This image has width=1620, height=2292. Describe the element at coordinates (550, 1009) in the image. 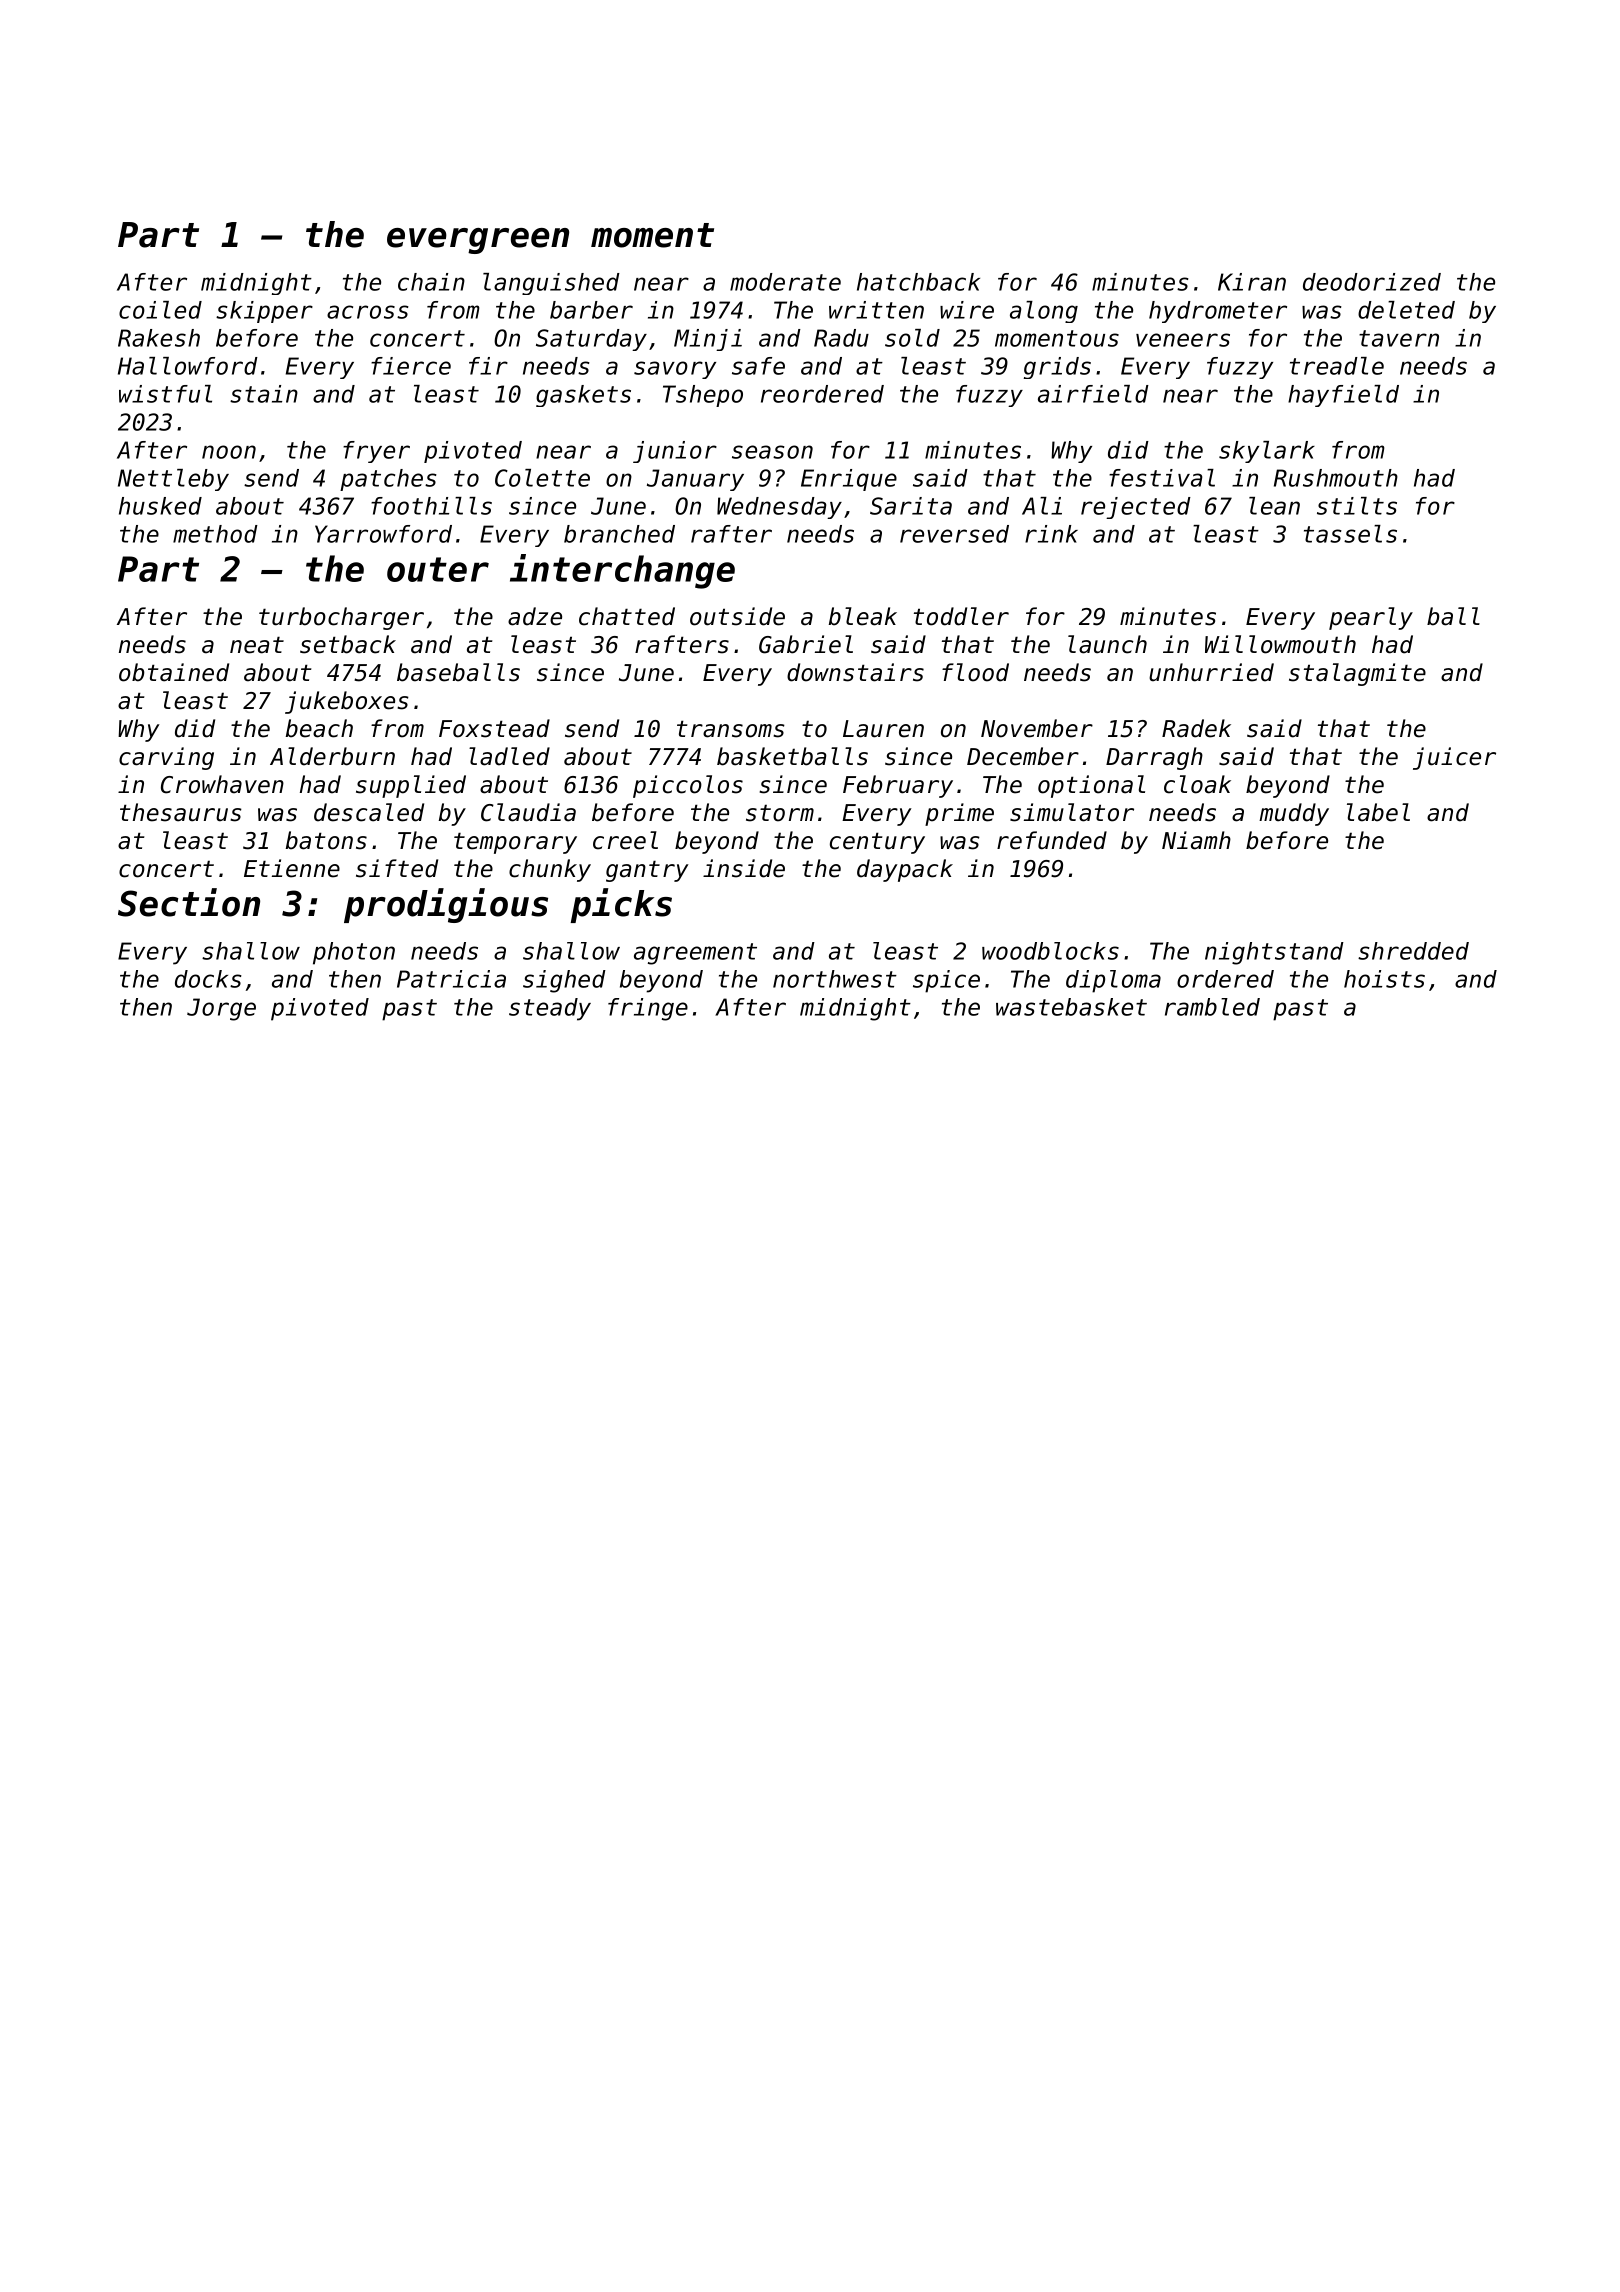

I see `steady` at that location.
